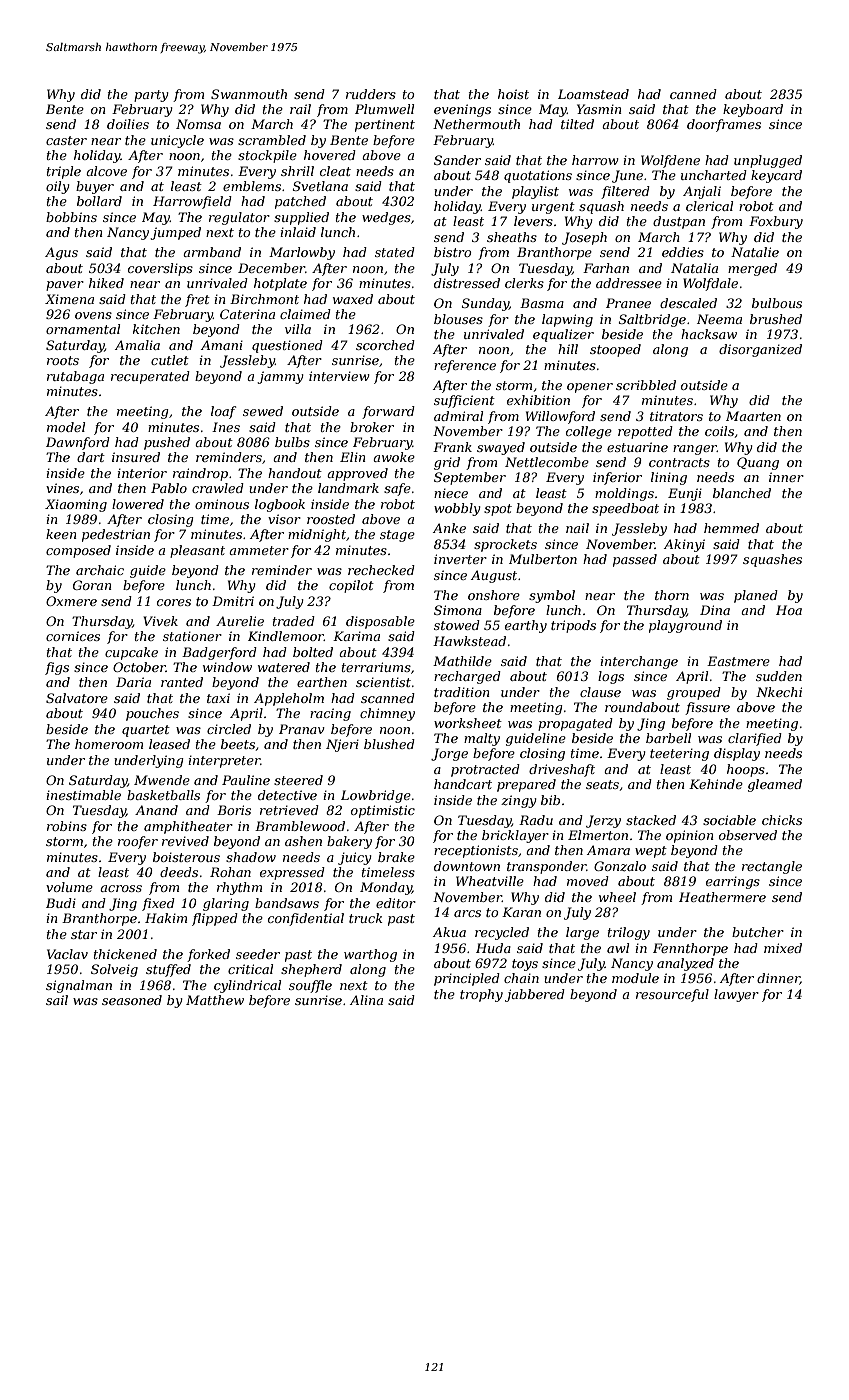  What do you see at coordinates (458, 319) in the screenshot?
I see `blouses` at bounding box center [458, 319].
